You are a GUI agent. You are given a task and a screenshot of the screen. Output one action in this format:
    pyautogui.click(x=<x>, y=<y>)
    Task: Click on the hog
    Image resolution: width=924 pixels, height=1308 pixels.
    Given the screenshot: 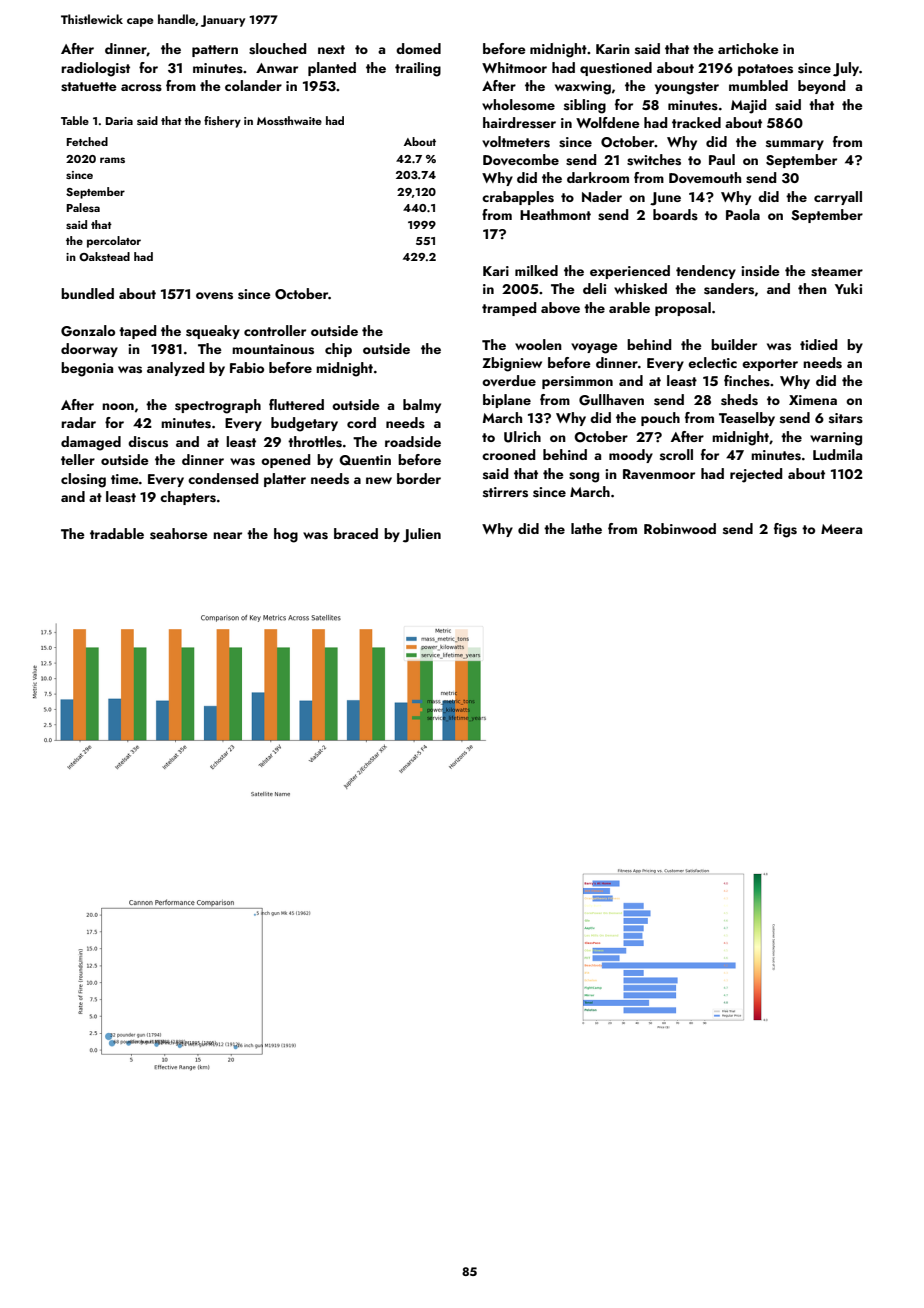 What is the action you would take?
    pyautogui.click(x=286, y=535)
